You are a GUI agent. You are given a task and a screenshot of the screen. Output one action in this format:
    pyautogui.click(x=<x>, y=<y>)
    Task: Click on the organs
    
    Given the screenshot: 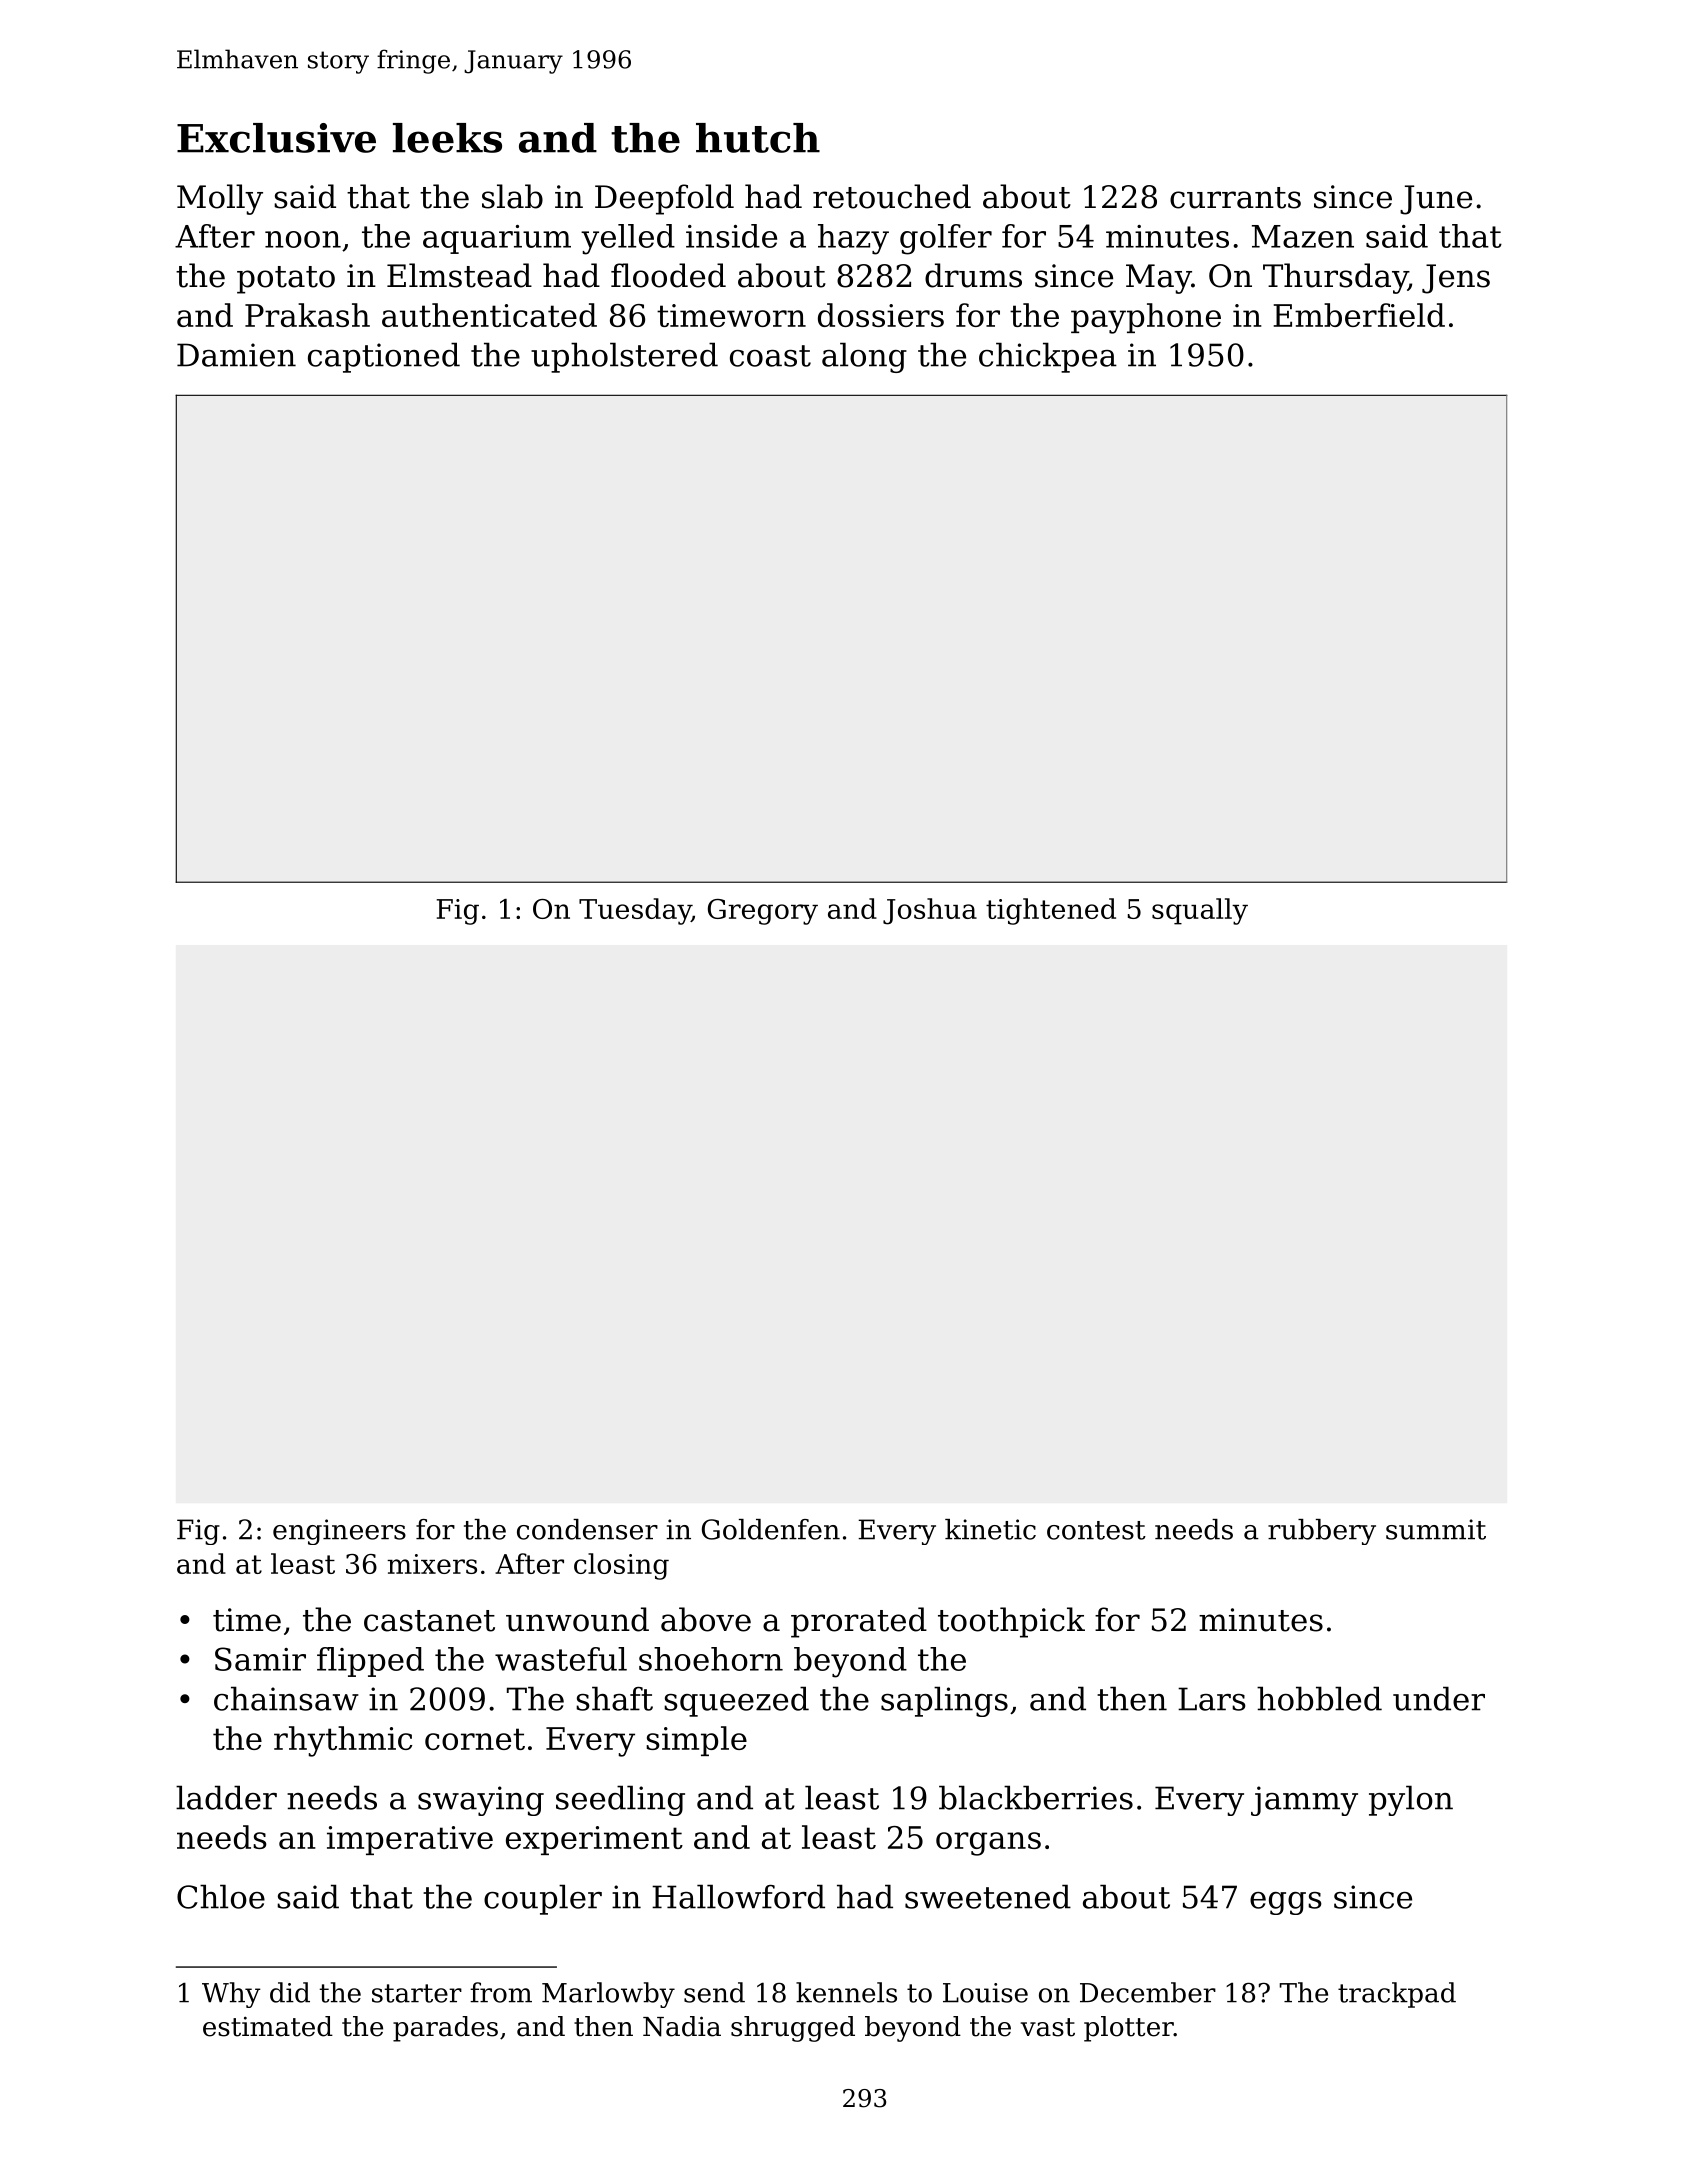 What is the action you would take?
    pyautogui.click(x=988, y=1844)
